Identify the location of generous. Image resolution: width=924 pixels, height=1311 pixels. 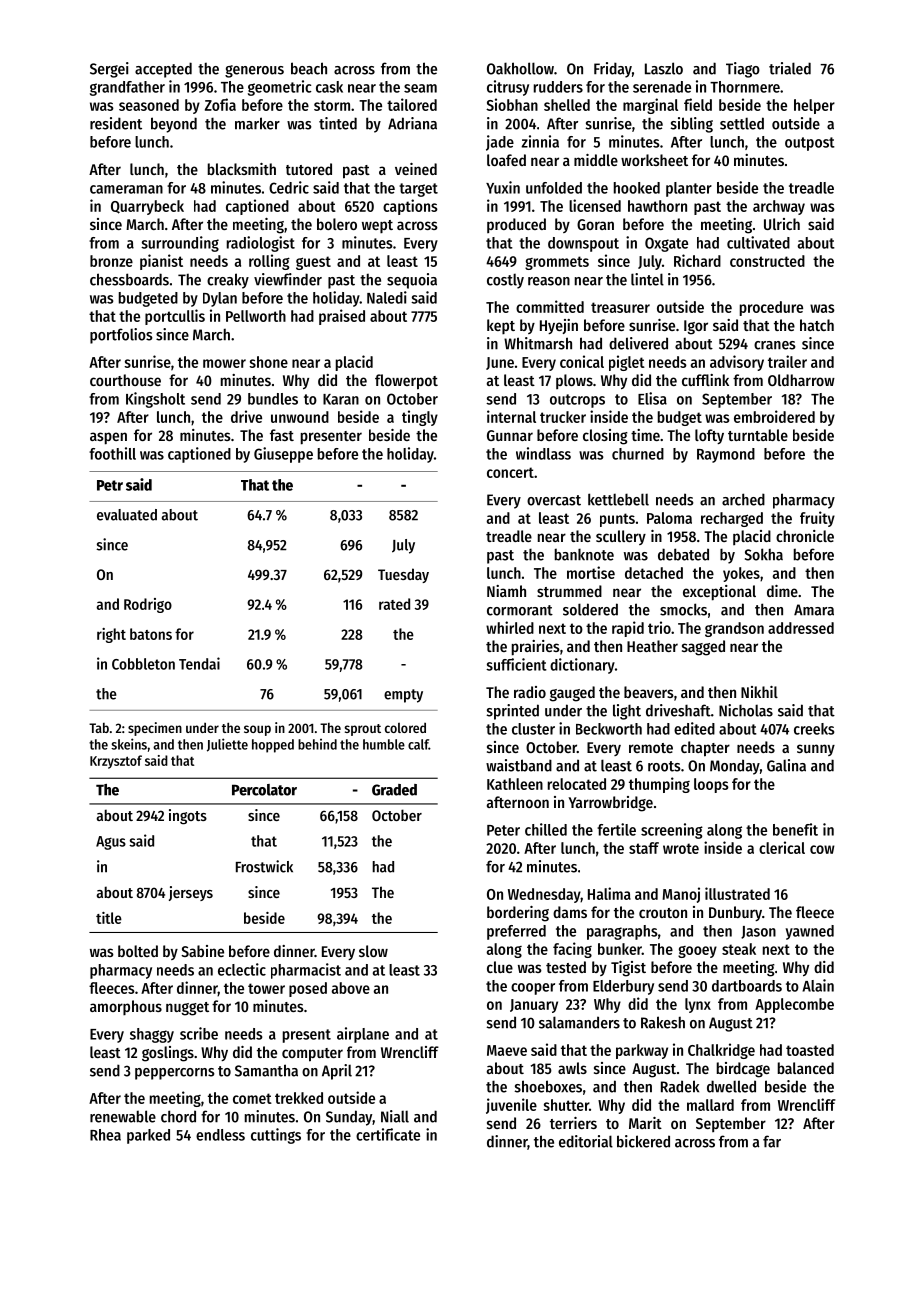
(254, 71).
